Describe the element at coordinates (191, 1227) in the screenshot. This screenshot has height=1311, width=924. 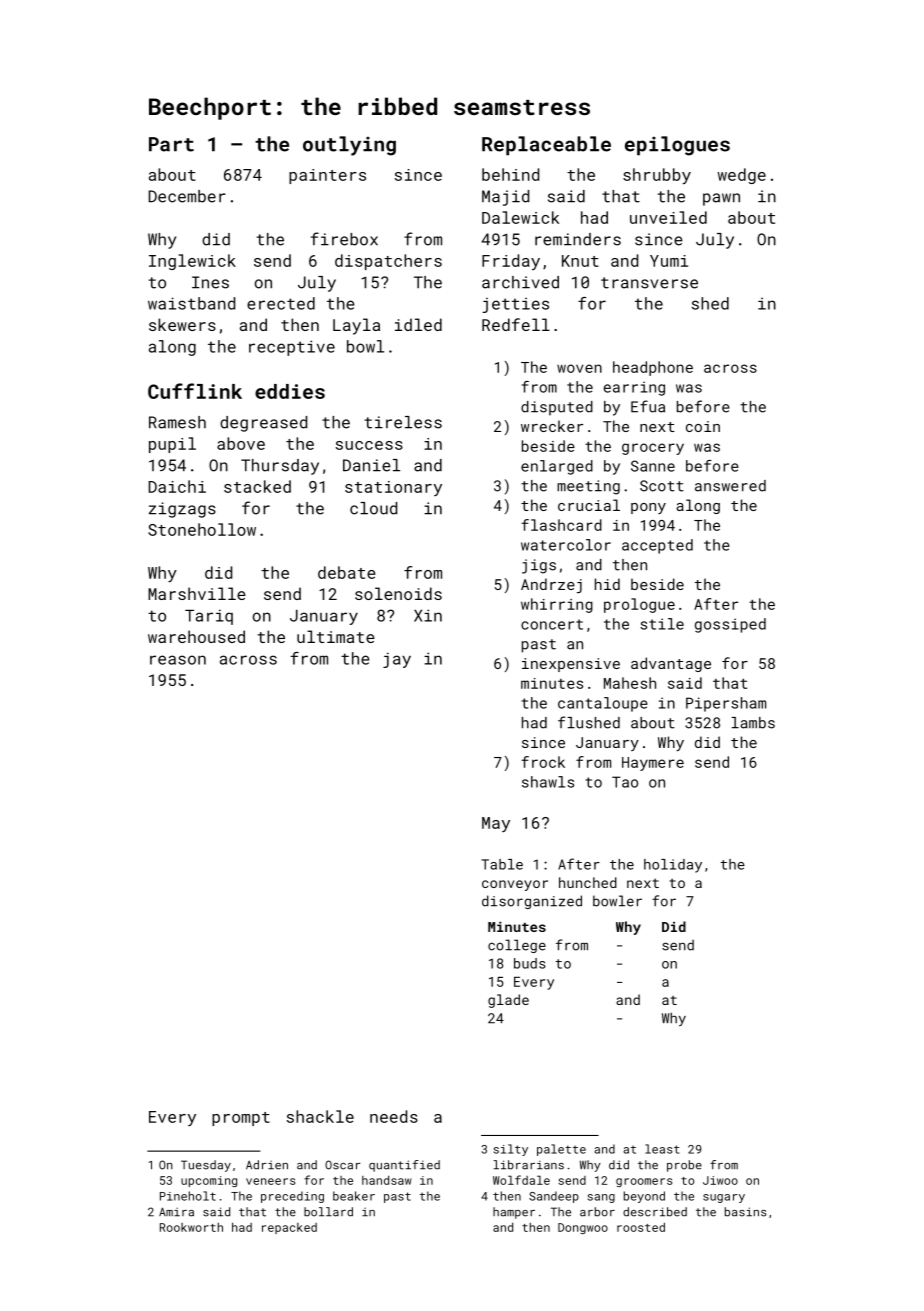
I see `Rookworth` at that location.
